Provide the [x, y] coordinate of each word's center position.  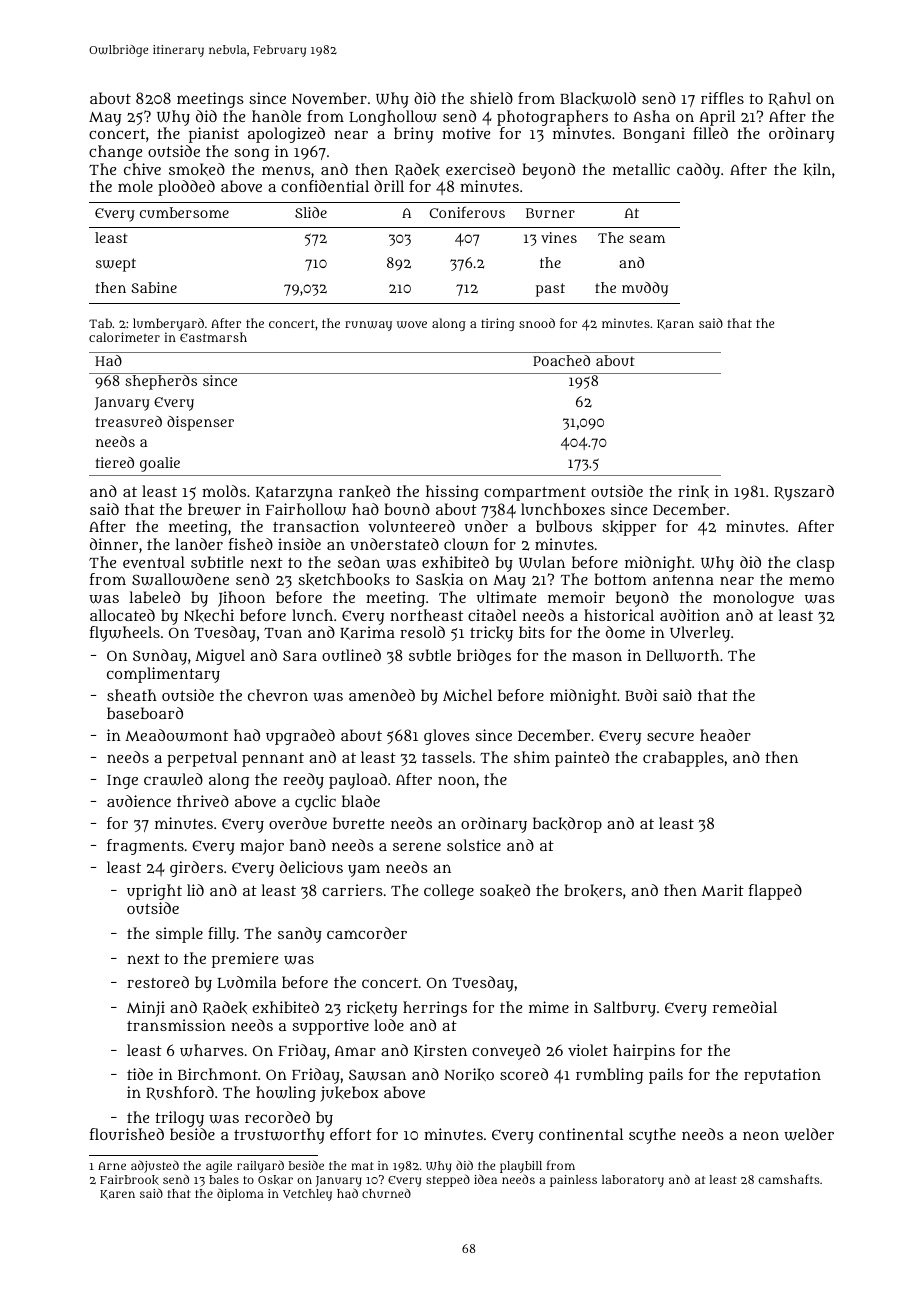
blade [361, 801]
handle [276, 116]
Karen [117, 1194]
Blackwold [598, 98]
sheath [132, 695]
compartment [535, 494]
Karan [675, 324]
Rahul [790, 99]
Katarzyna [294, 494]
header [725, 735]
